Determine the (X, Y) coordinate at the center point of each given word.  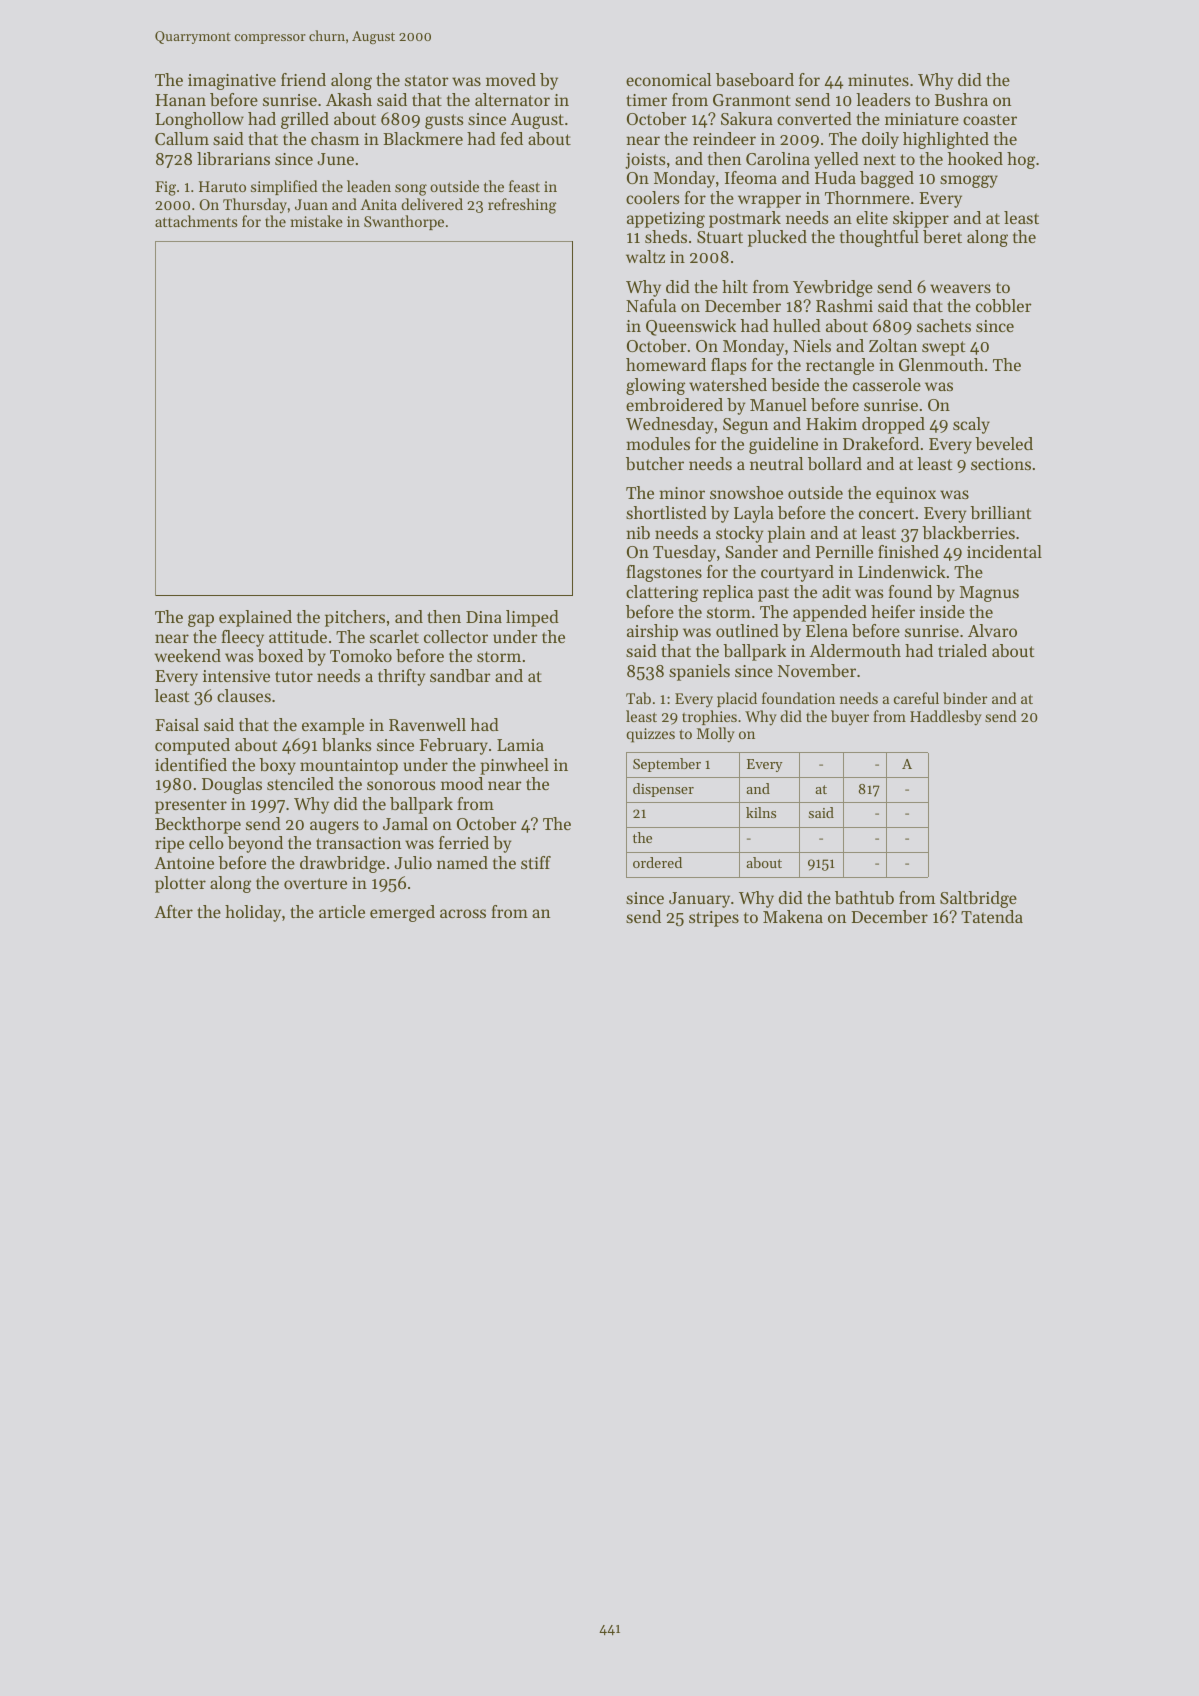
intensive (236, 676)
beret (942, 236)
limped (532, 618)
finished (908, 551)
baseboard (755, 79)
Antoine (184, 863)
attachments (196, 221)
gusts (444, 121)
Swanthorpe (404, 222)
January (699, 900)
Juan (311, 204)
